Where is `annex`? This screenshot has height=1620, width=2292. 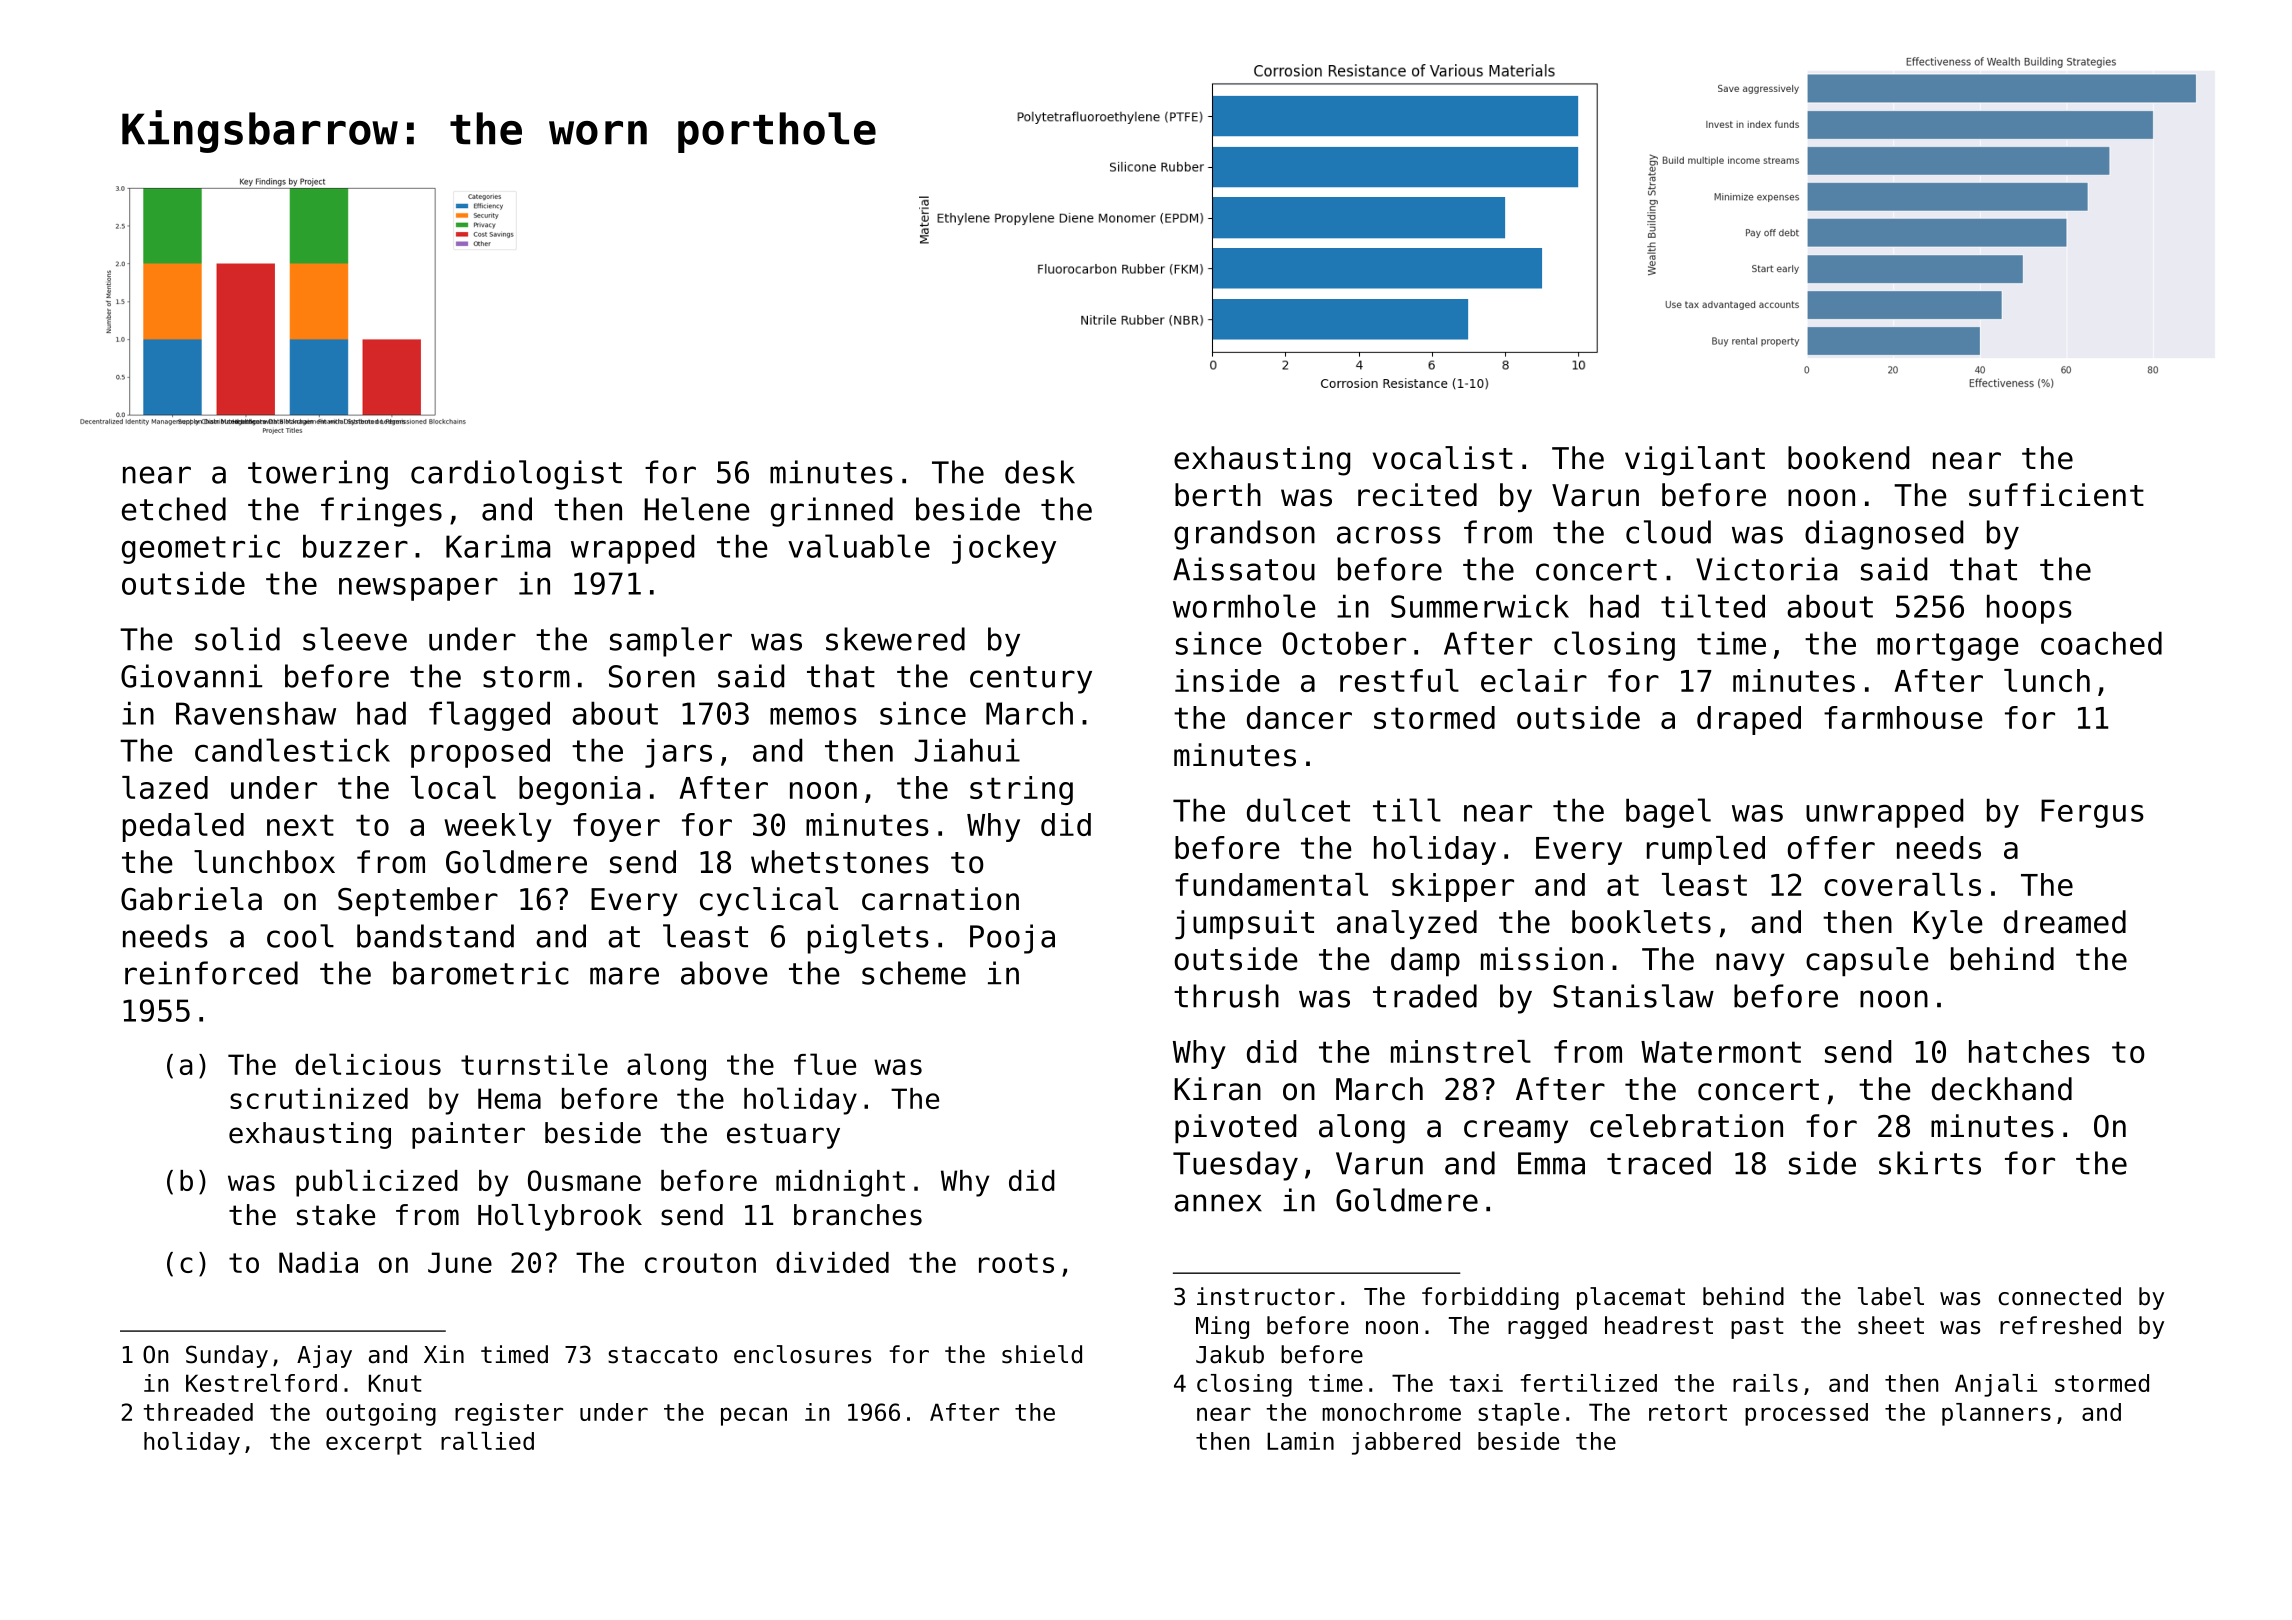
annex is located at coordinates (1218, 1203).
